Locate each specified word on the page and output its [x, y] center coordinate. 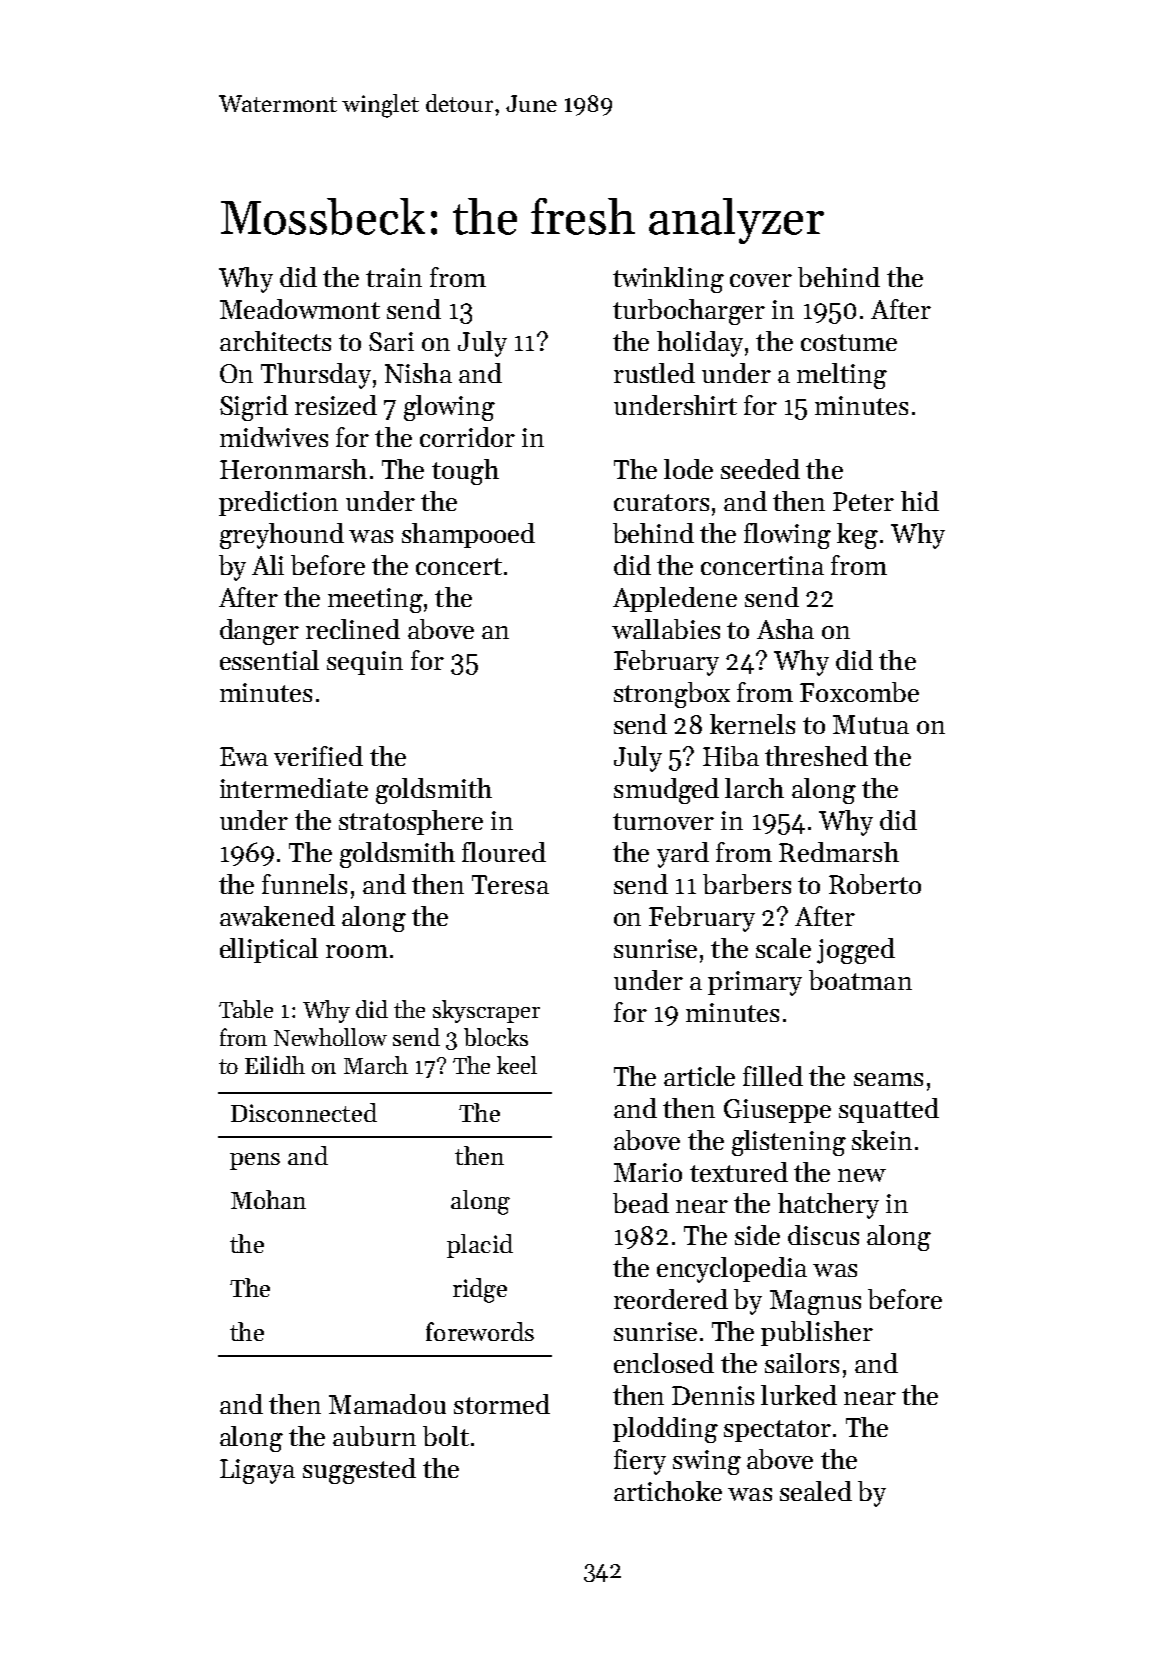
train [394, 277]
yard [683, 855]
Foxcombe [859, 692]
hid [920, 501]
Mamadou [387, 1404]
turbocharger [689, 312]
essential [269, 660]
